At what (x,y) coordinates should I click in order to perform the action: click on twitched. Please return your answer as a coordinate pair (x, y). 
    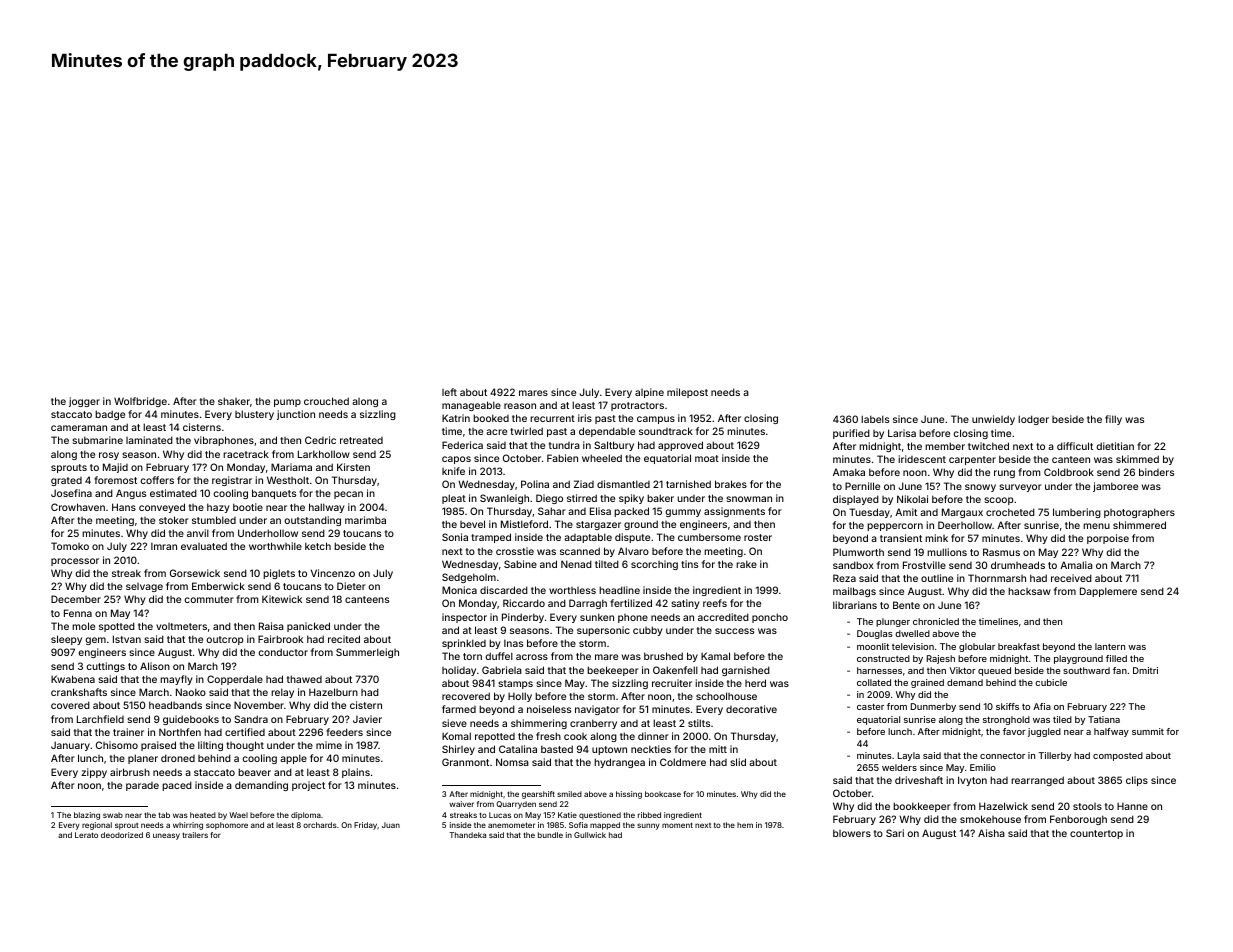
    Looking at the image, I should click on (988, 446).
